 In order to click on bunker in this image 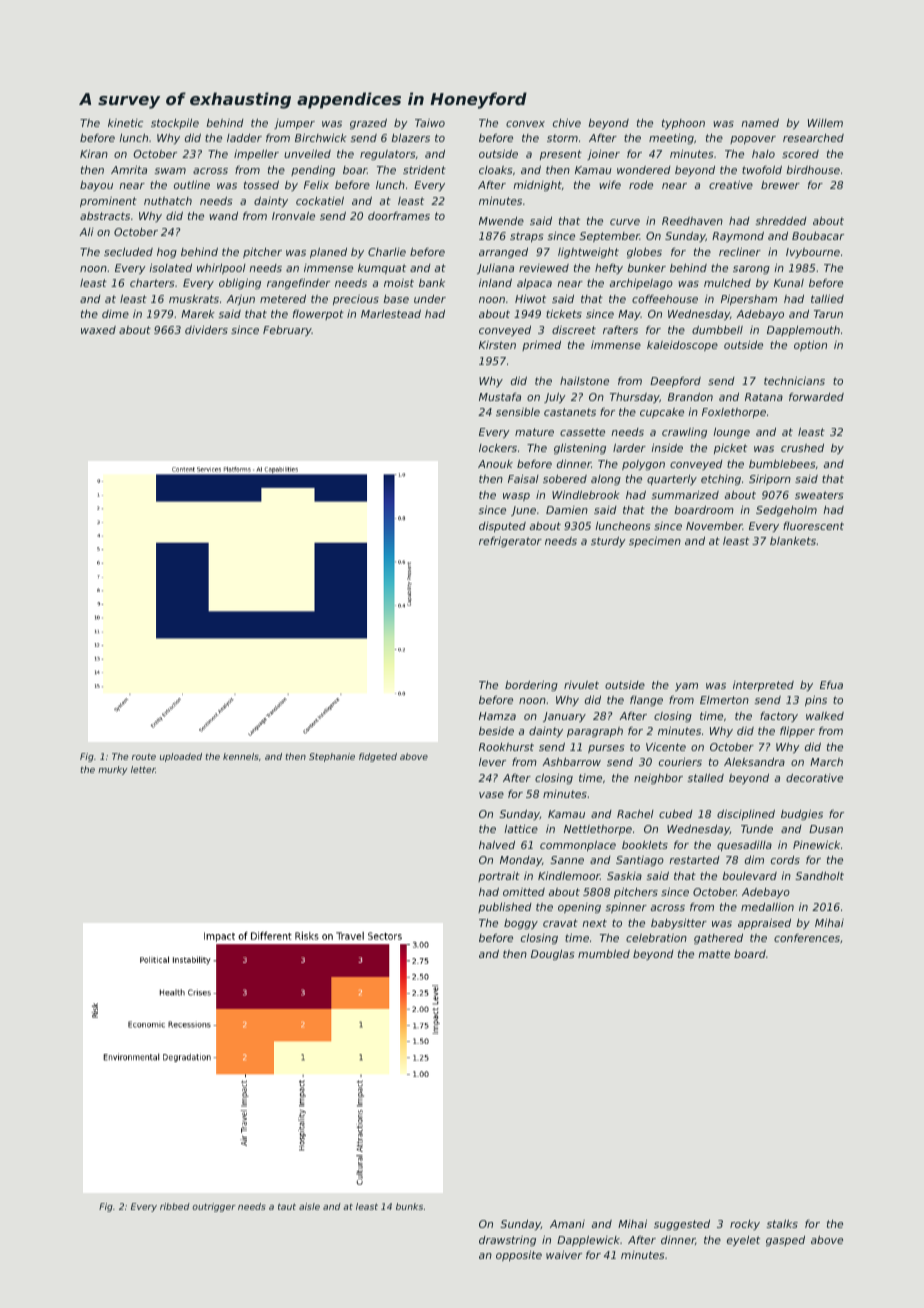, I will do `click(646, 268)`.
